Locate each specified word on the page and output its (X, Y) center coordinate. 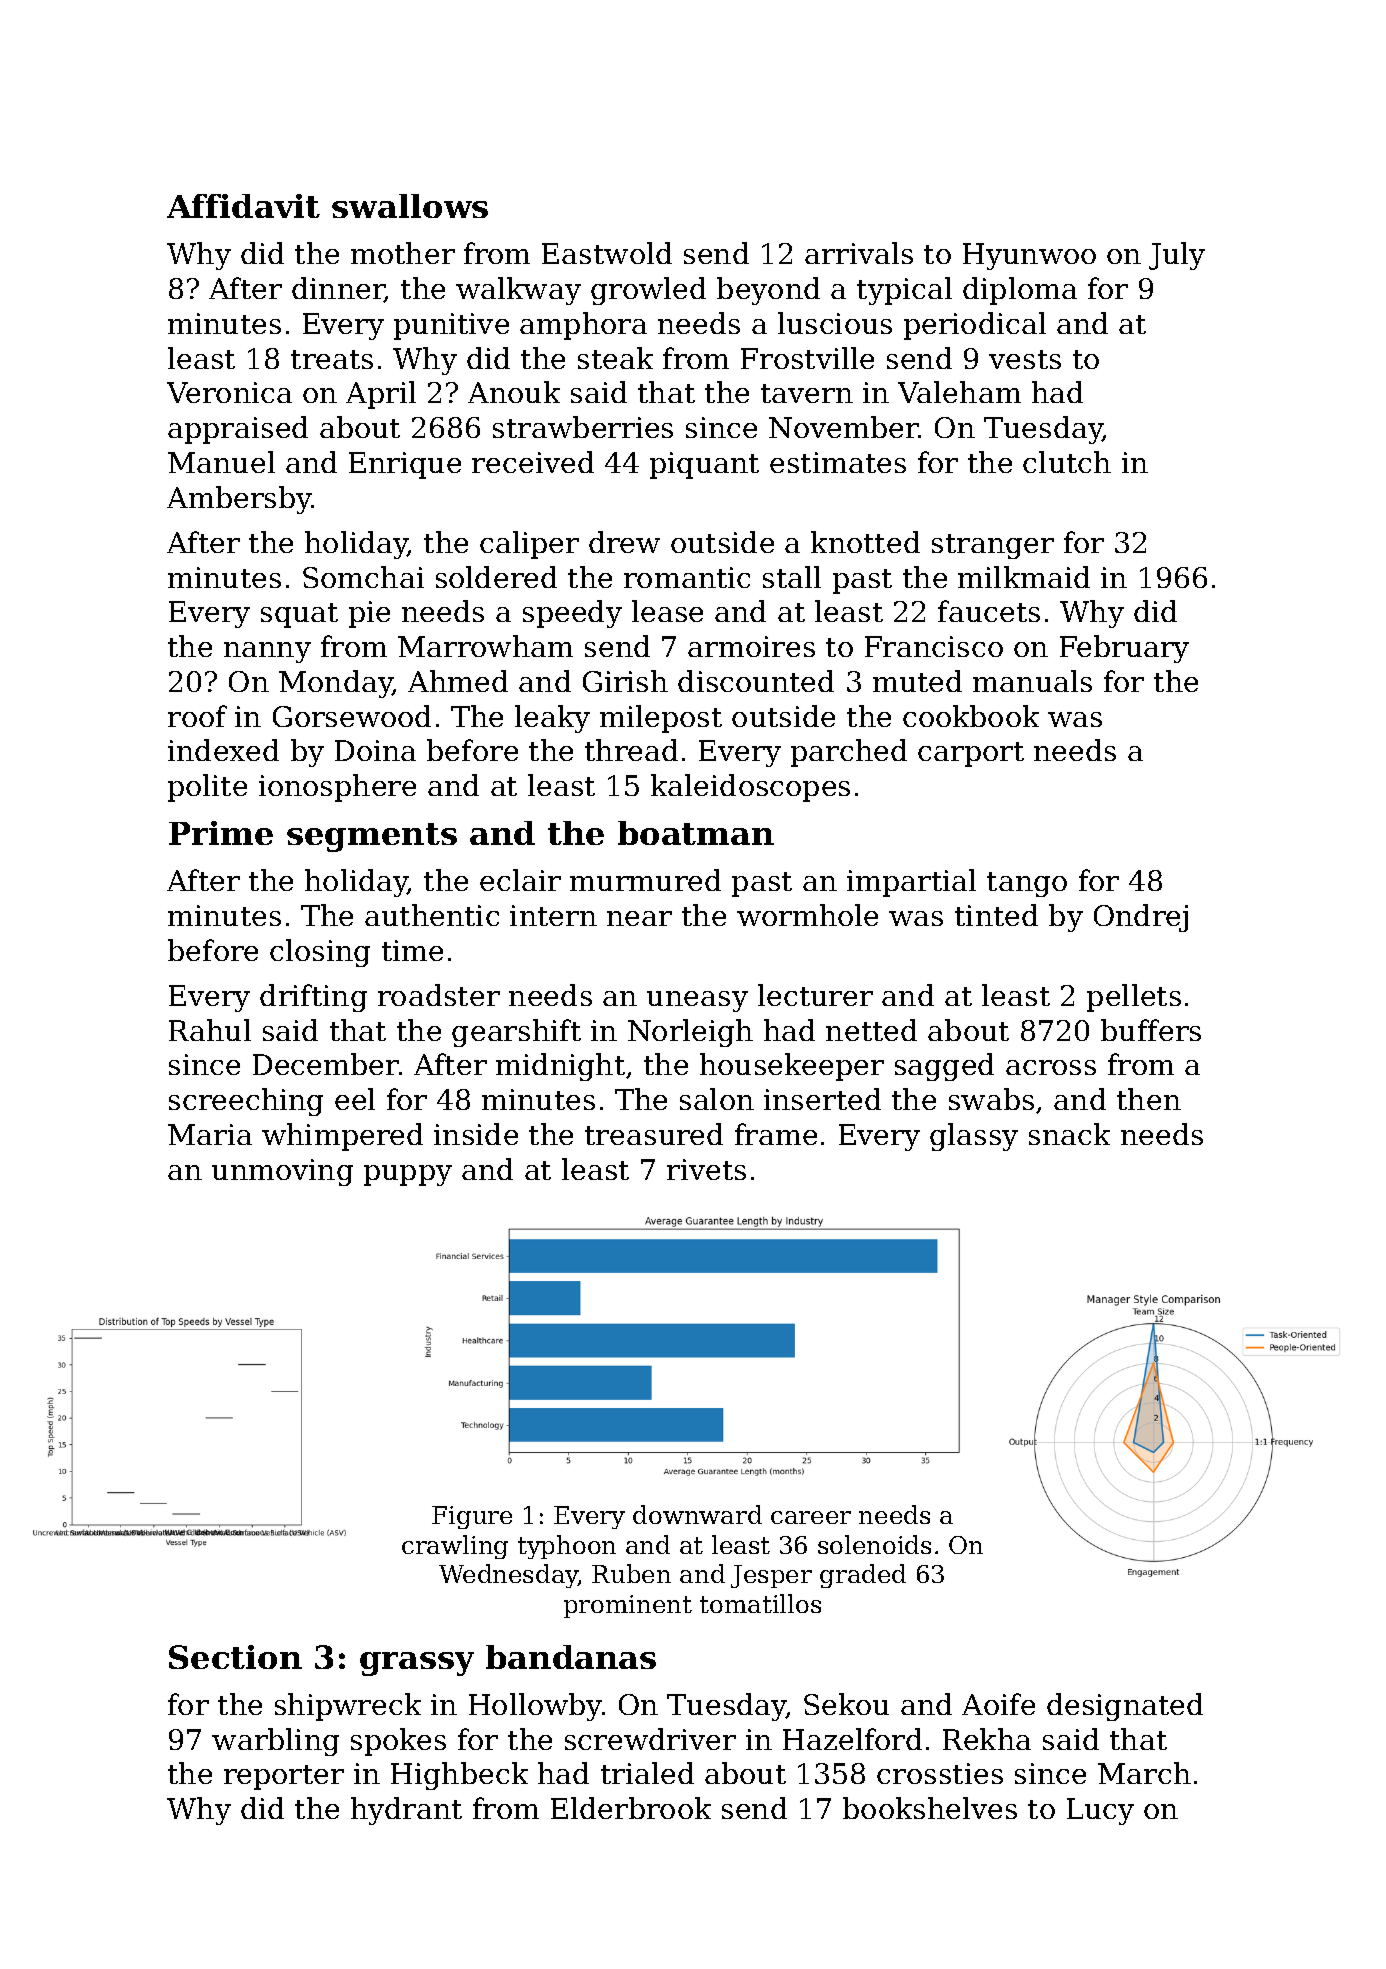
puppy (408, 1175)
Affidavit (243, 206)
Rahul (210, 1030)
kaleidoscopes (750, 788)
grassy (417, 1664)
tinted (996, 915)
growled (648, 291)
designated (1125, 1707)
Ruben (631, 1573)
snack (1069, 1134)
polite (207, 788)
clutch (1067, 462)
